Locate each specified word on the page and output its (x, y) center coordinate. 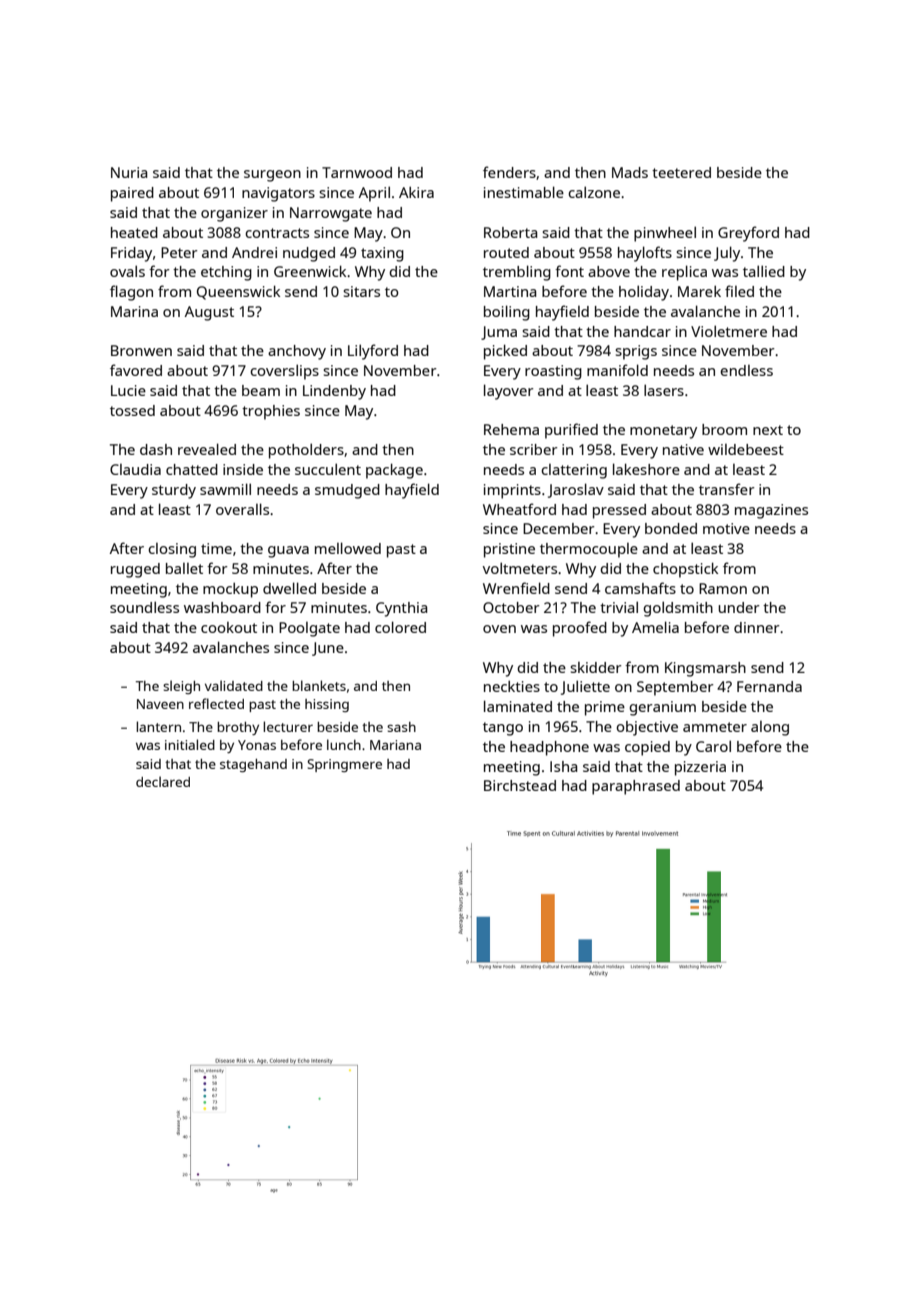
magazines (771, 511)
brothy (238, 728)
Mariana (395, 745)
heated (134, 232)
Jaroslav (576, 490)
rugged (135, 570)
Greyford (748, 234)
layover (509, 392)
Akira (416, 192)
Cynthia (401, 609)
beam (261, 390)
